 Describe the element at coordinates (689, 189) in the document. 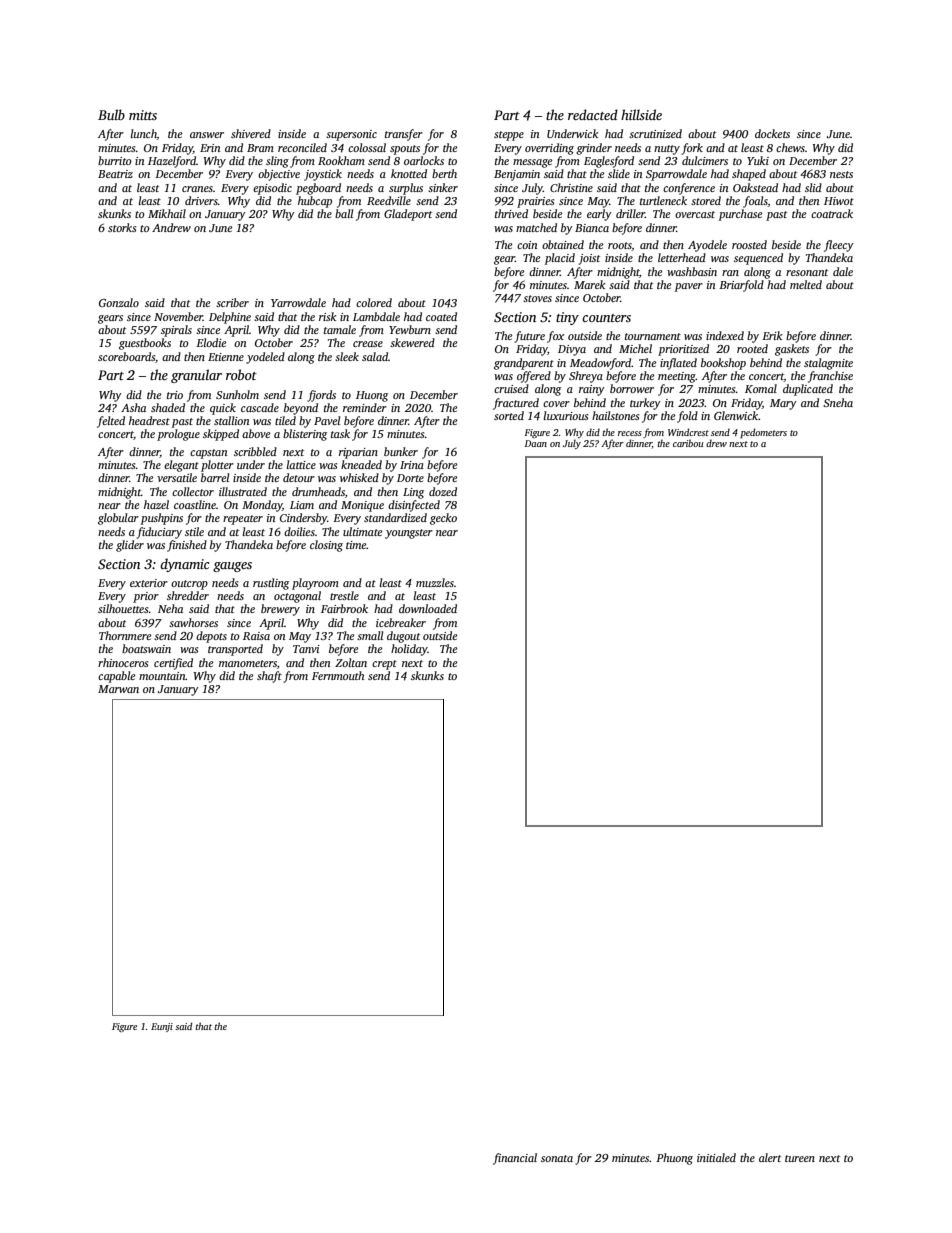

I see `conference` at that location.
